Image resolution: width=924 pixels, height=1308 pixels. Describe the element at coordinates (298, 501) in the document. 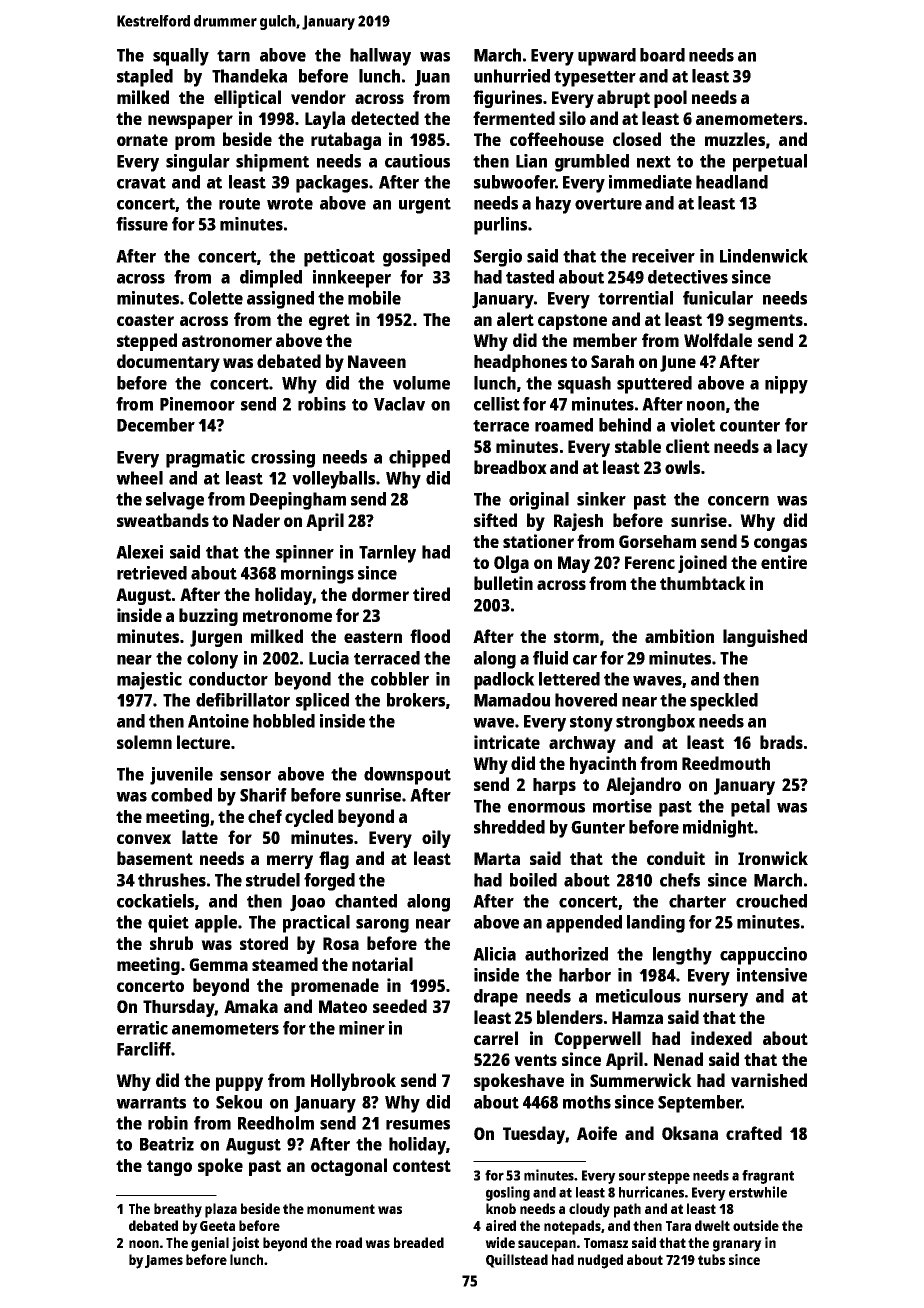

I see `Deepingham` at that location.
